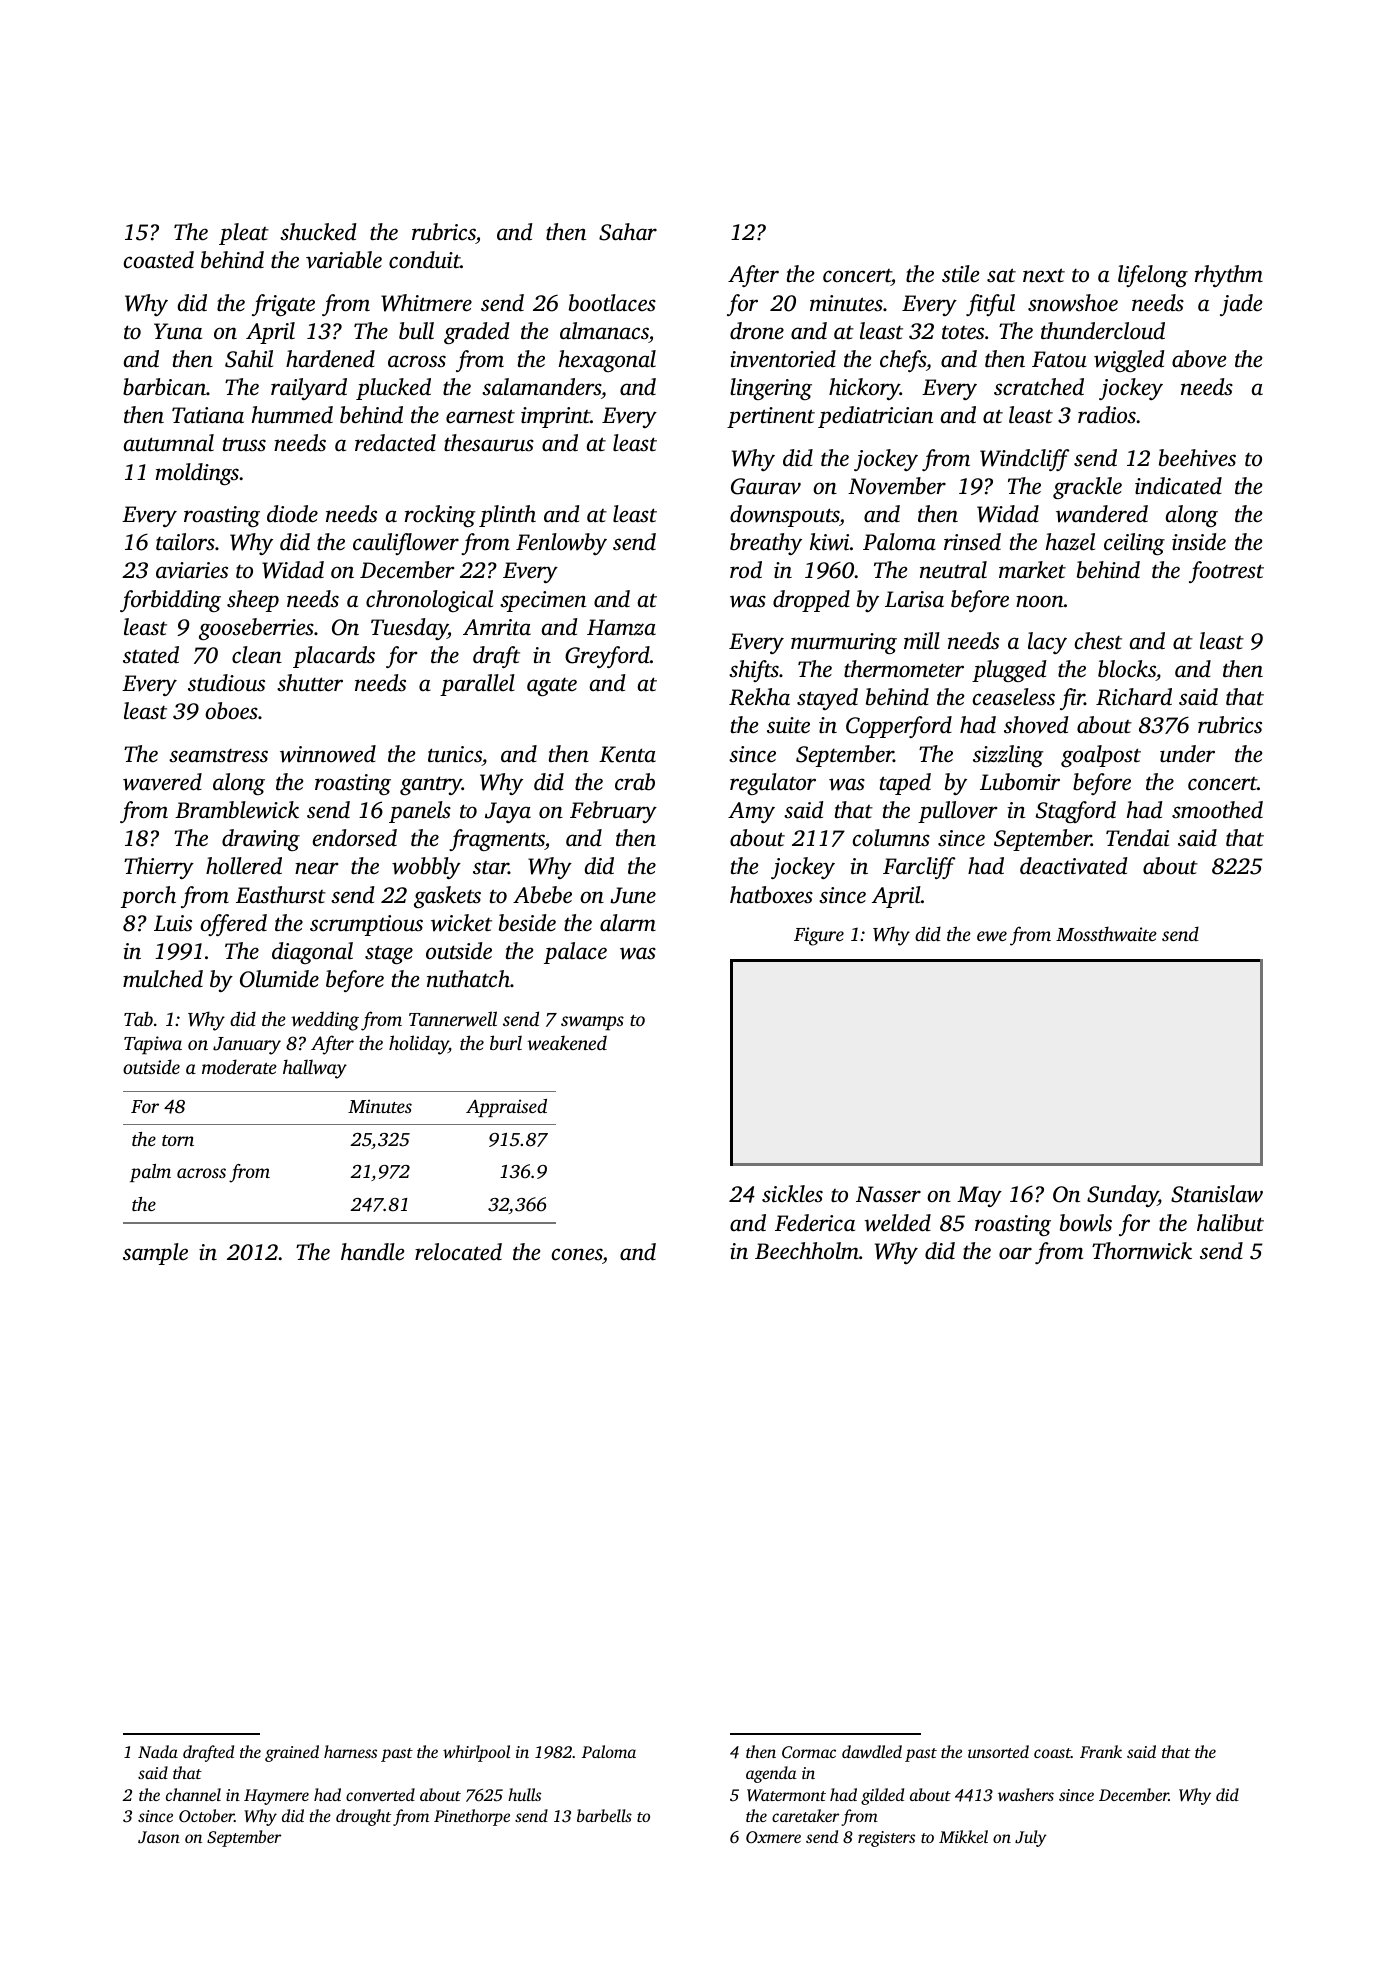 This screenshot has height=1969, width=1386. Describe the element at coordinates (628, 232) in the screenshot. I see `Sahar` at that location.
